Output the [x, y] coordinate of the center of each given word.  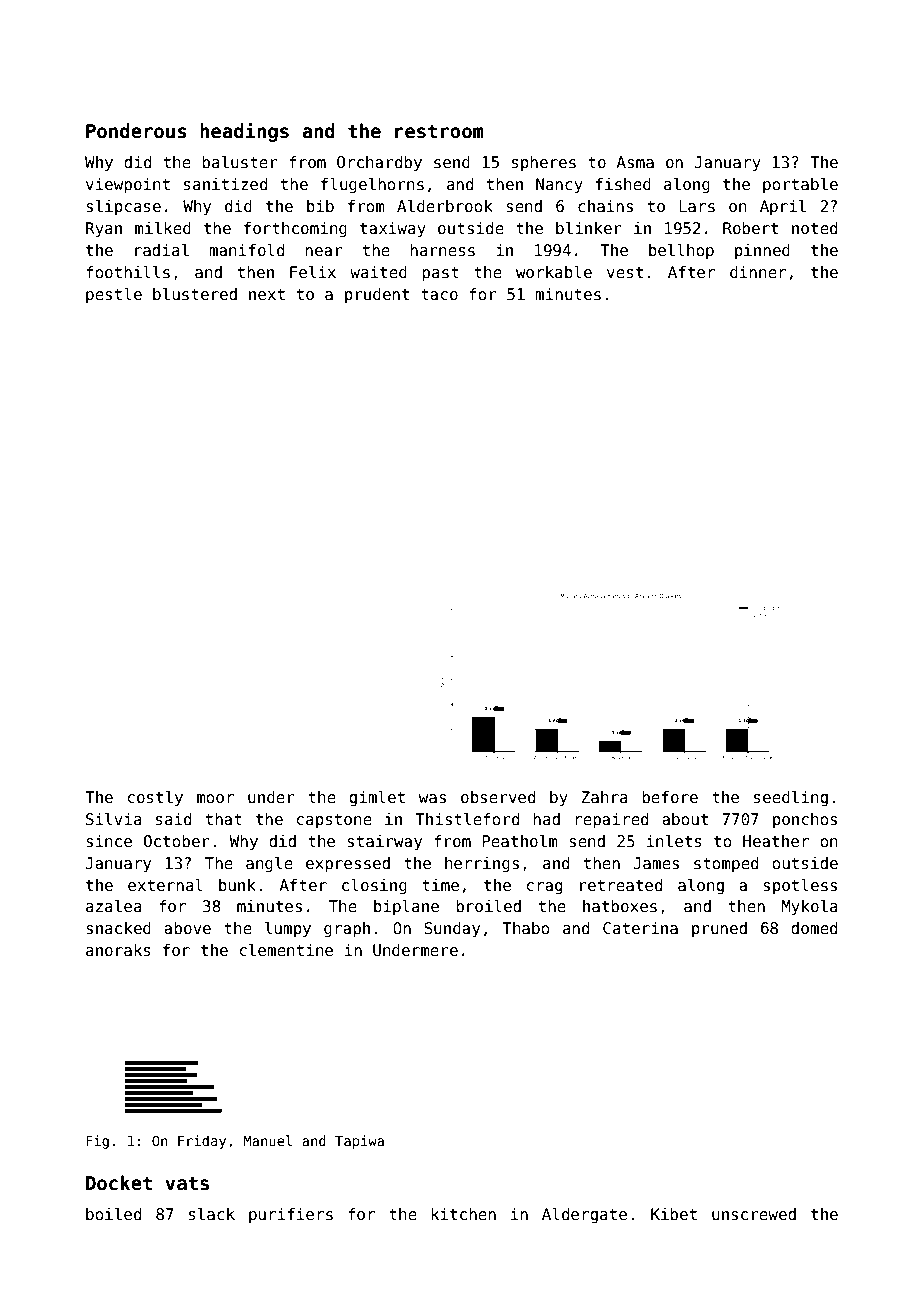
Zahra [605, 797]
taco [439, 294]
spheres [544, 163]
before [670, 797]
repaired [611, 820]
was [432, 799]
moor [215, 799]
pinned [762, 251]
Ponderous [136, 131]
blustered [195, 294]
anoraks [118, 950]
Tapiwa [359, 1142]
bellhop [681, 251]
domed [814, 928]
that [223, 819]
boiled [113, 1214]
